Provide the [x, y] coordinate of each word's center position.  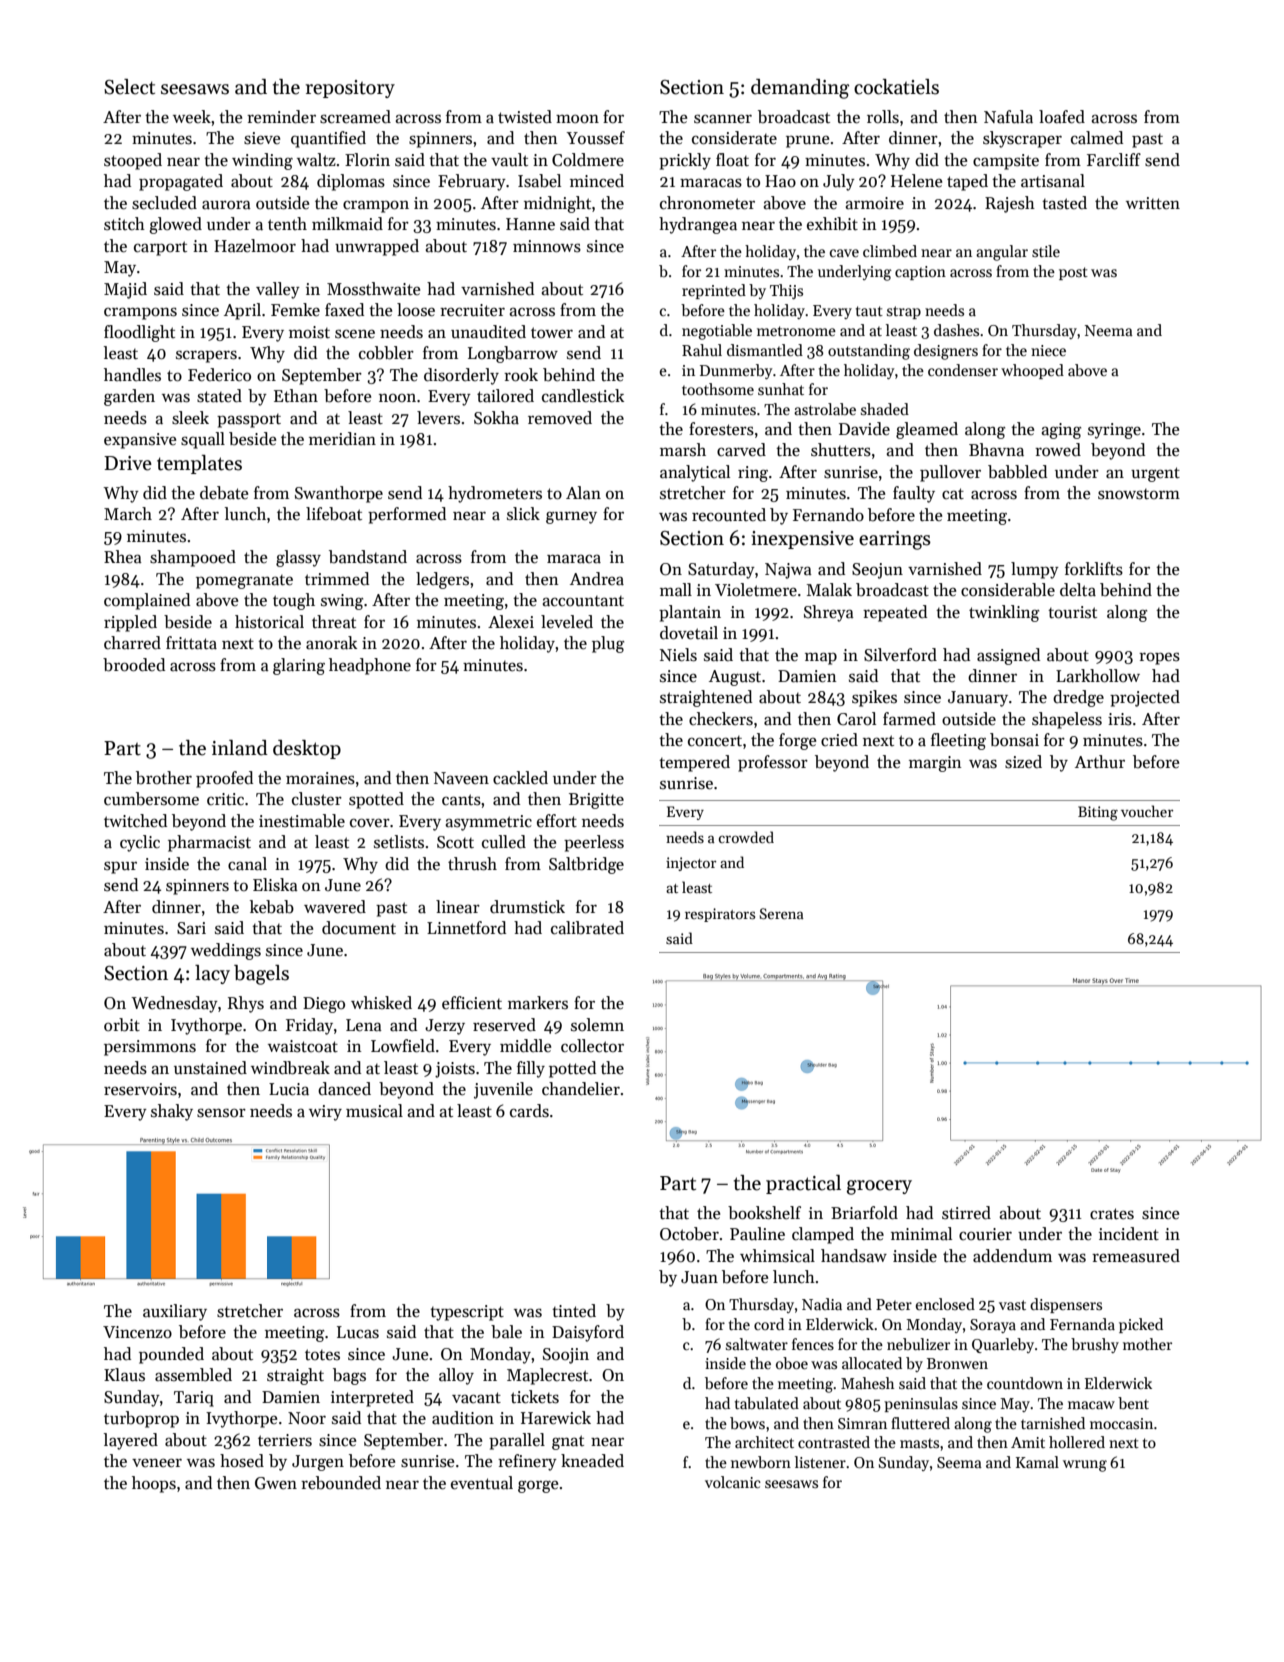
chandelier [581, 1089]
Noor [307, 1418]
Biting [1098, 813]
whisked [381, 1003]
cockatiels [896, 87]
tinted [574, 1310]
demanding [800, 89]
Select [129, 87]
